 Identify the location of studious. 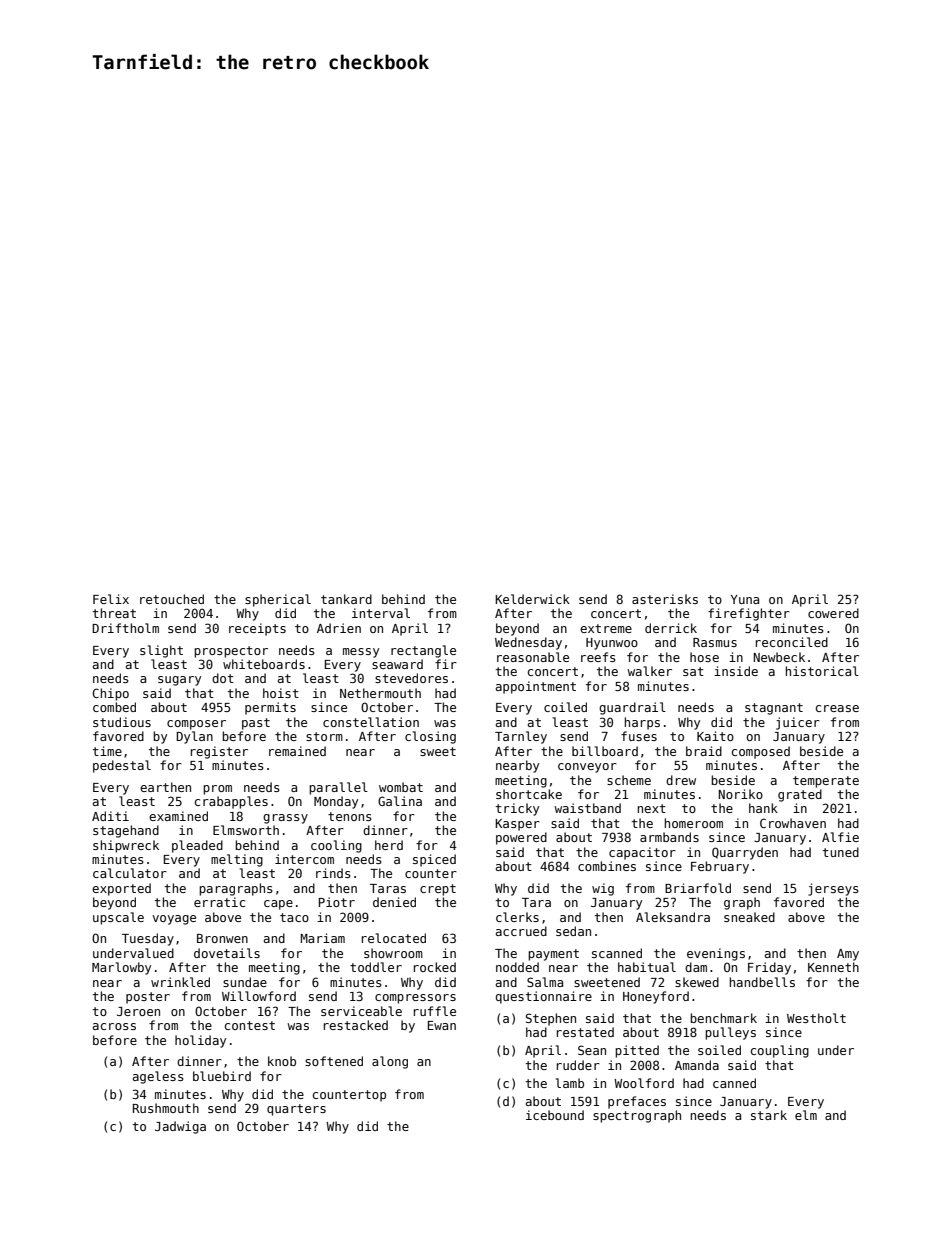
(122, 722).
